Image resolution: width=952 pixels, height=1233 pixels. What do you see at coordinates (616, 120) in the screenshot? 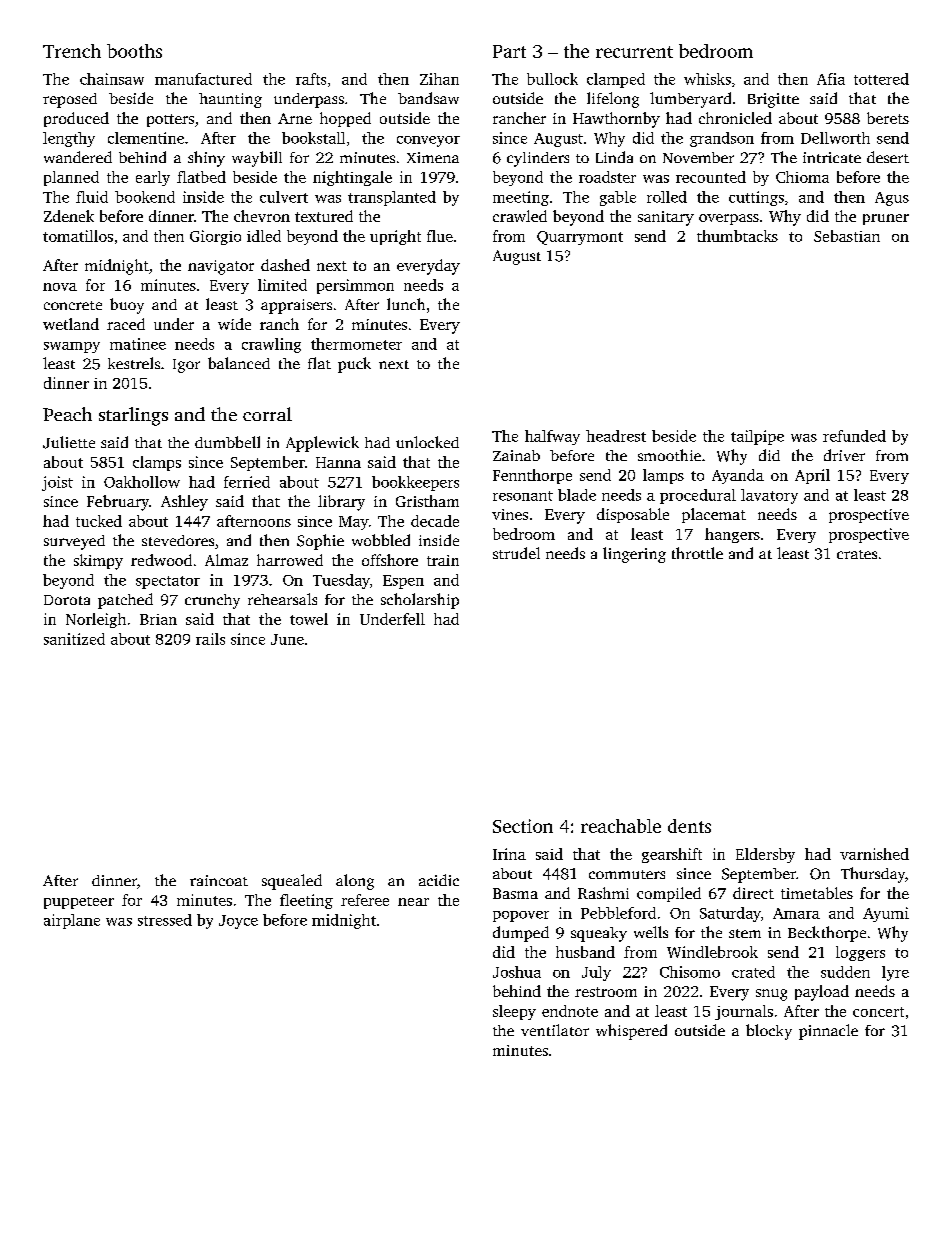
I see `Hawthornby` at bounding box center [616, 120].
